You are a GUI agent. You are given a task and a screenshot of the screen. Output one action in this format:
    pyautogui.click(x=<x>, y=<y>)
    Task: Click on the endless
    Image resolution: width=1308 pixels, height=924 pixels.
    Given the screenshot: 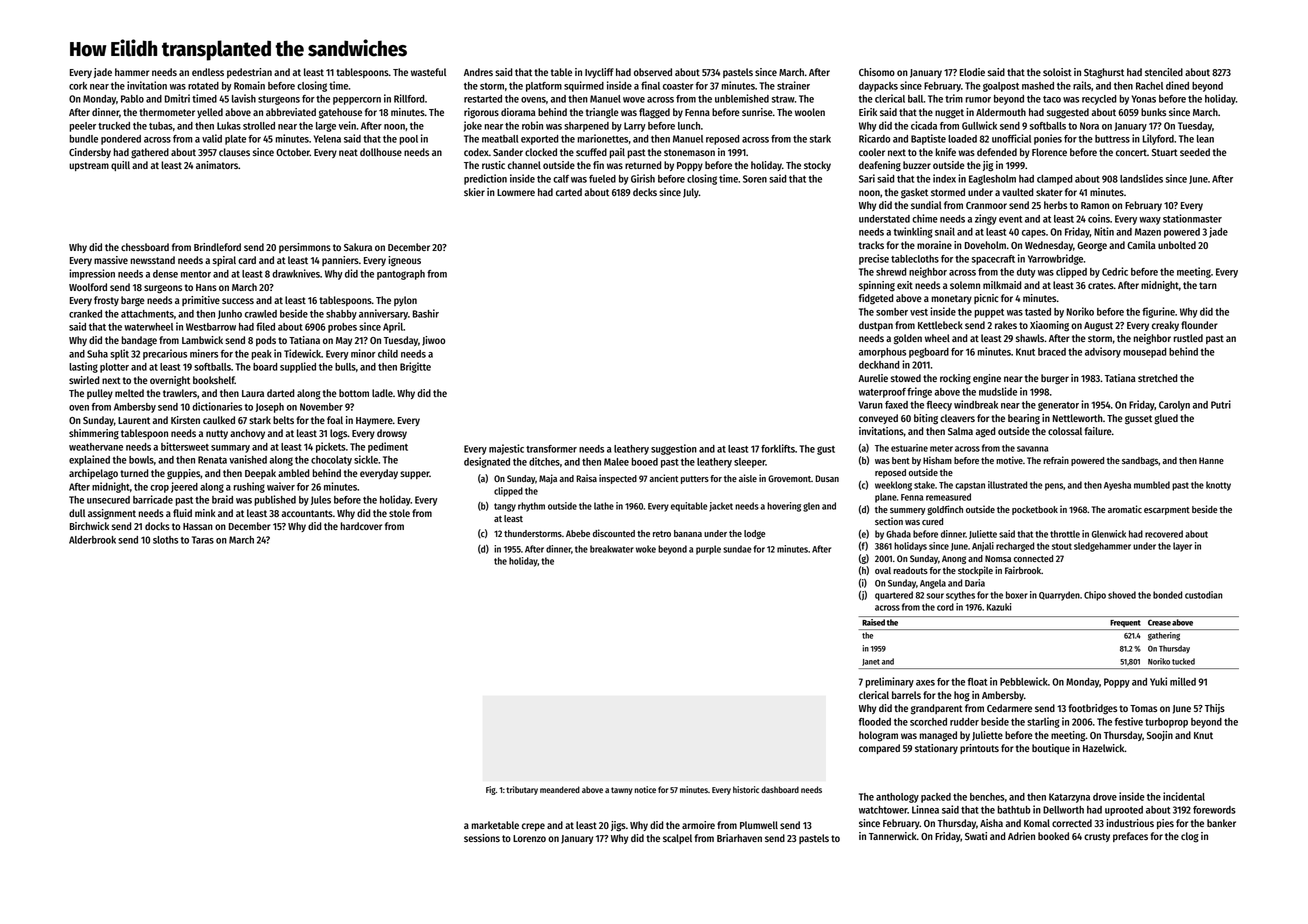 What is the action you would take?
    pyautogui.click(x=208, y=72)
